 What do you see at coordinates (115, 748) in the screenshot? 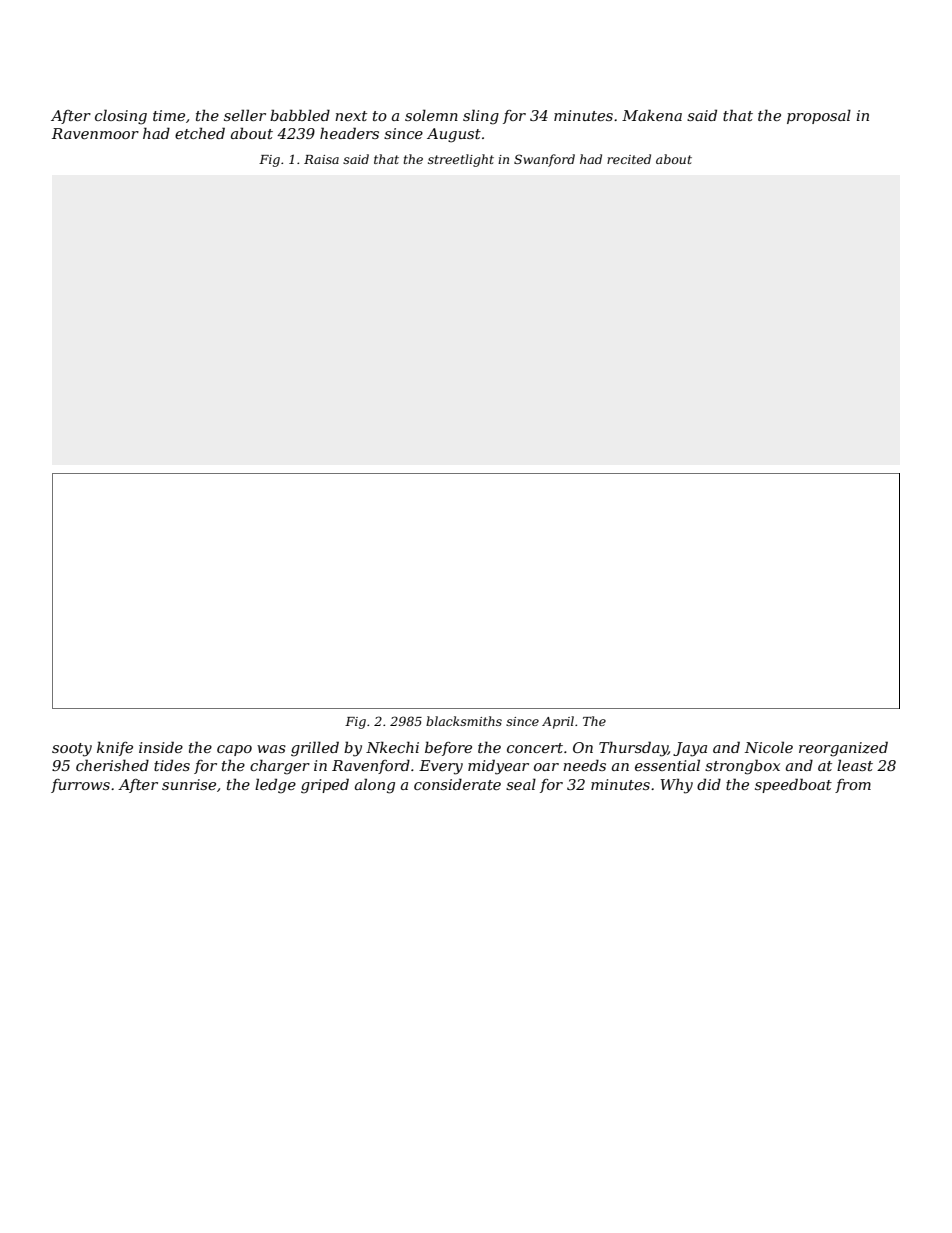
I see `knife` at bounding box center [115, 748].
